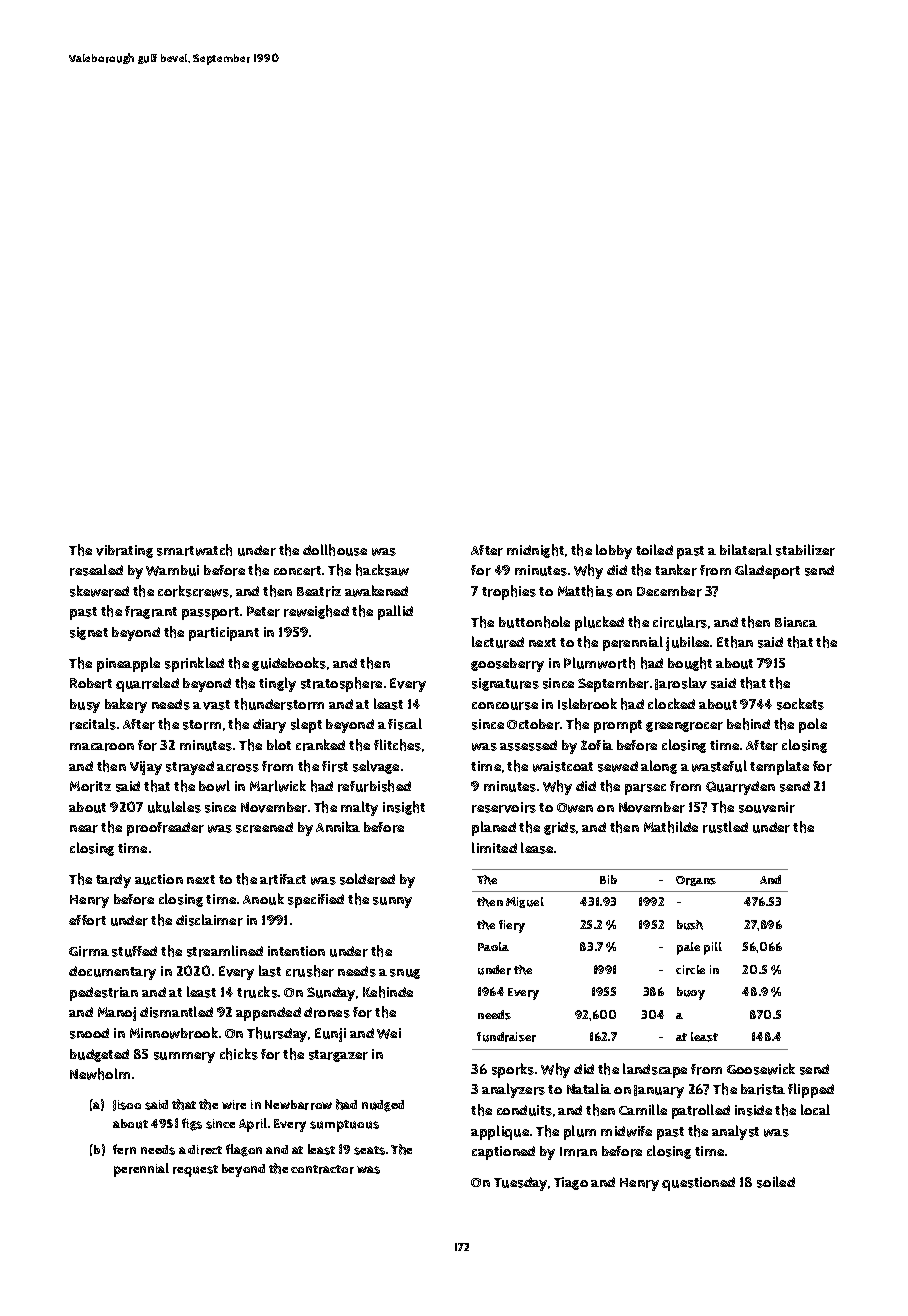 This page has width=908, height=1316. What do you see at coordinates (194, 550) in the page?
I see `smartwatch` at bounding box center [194, 550].
